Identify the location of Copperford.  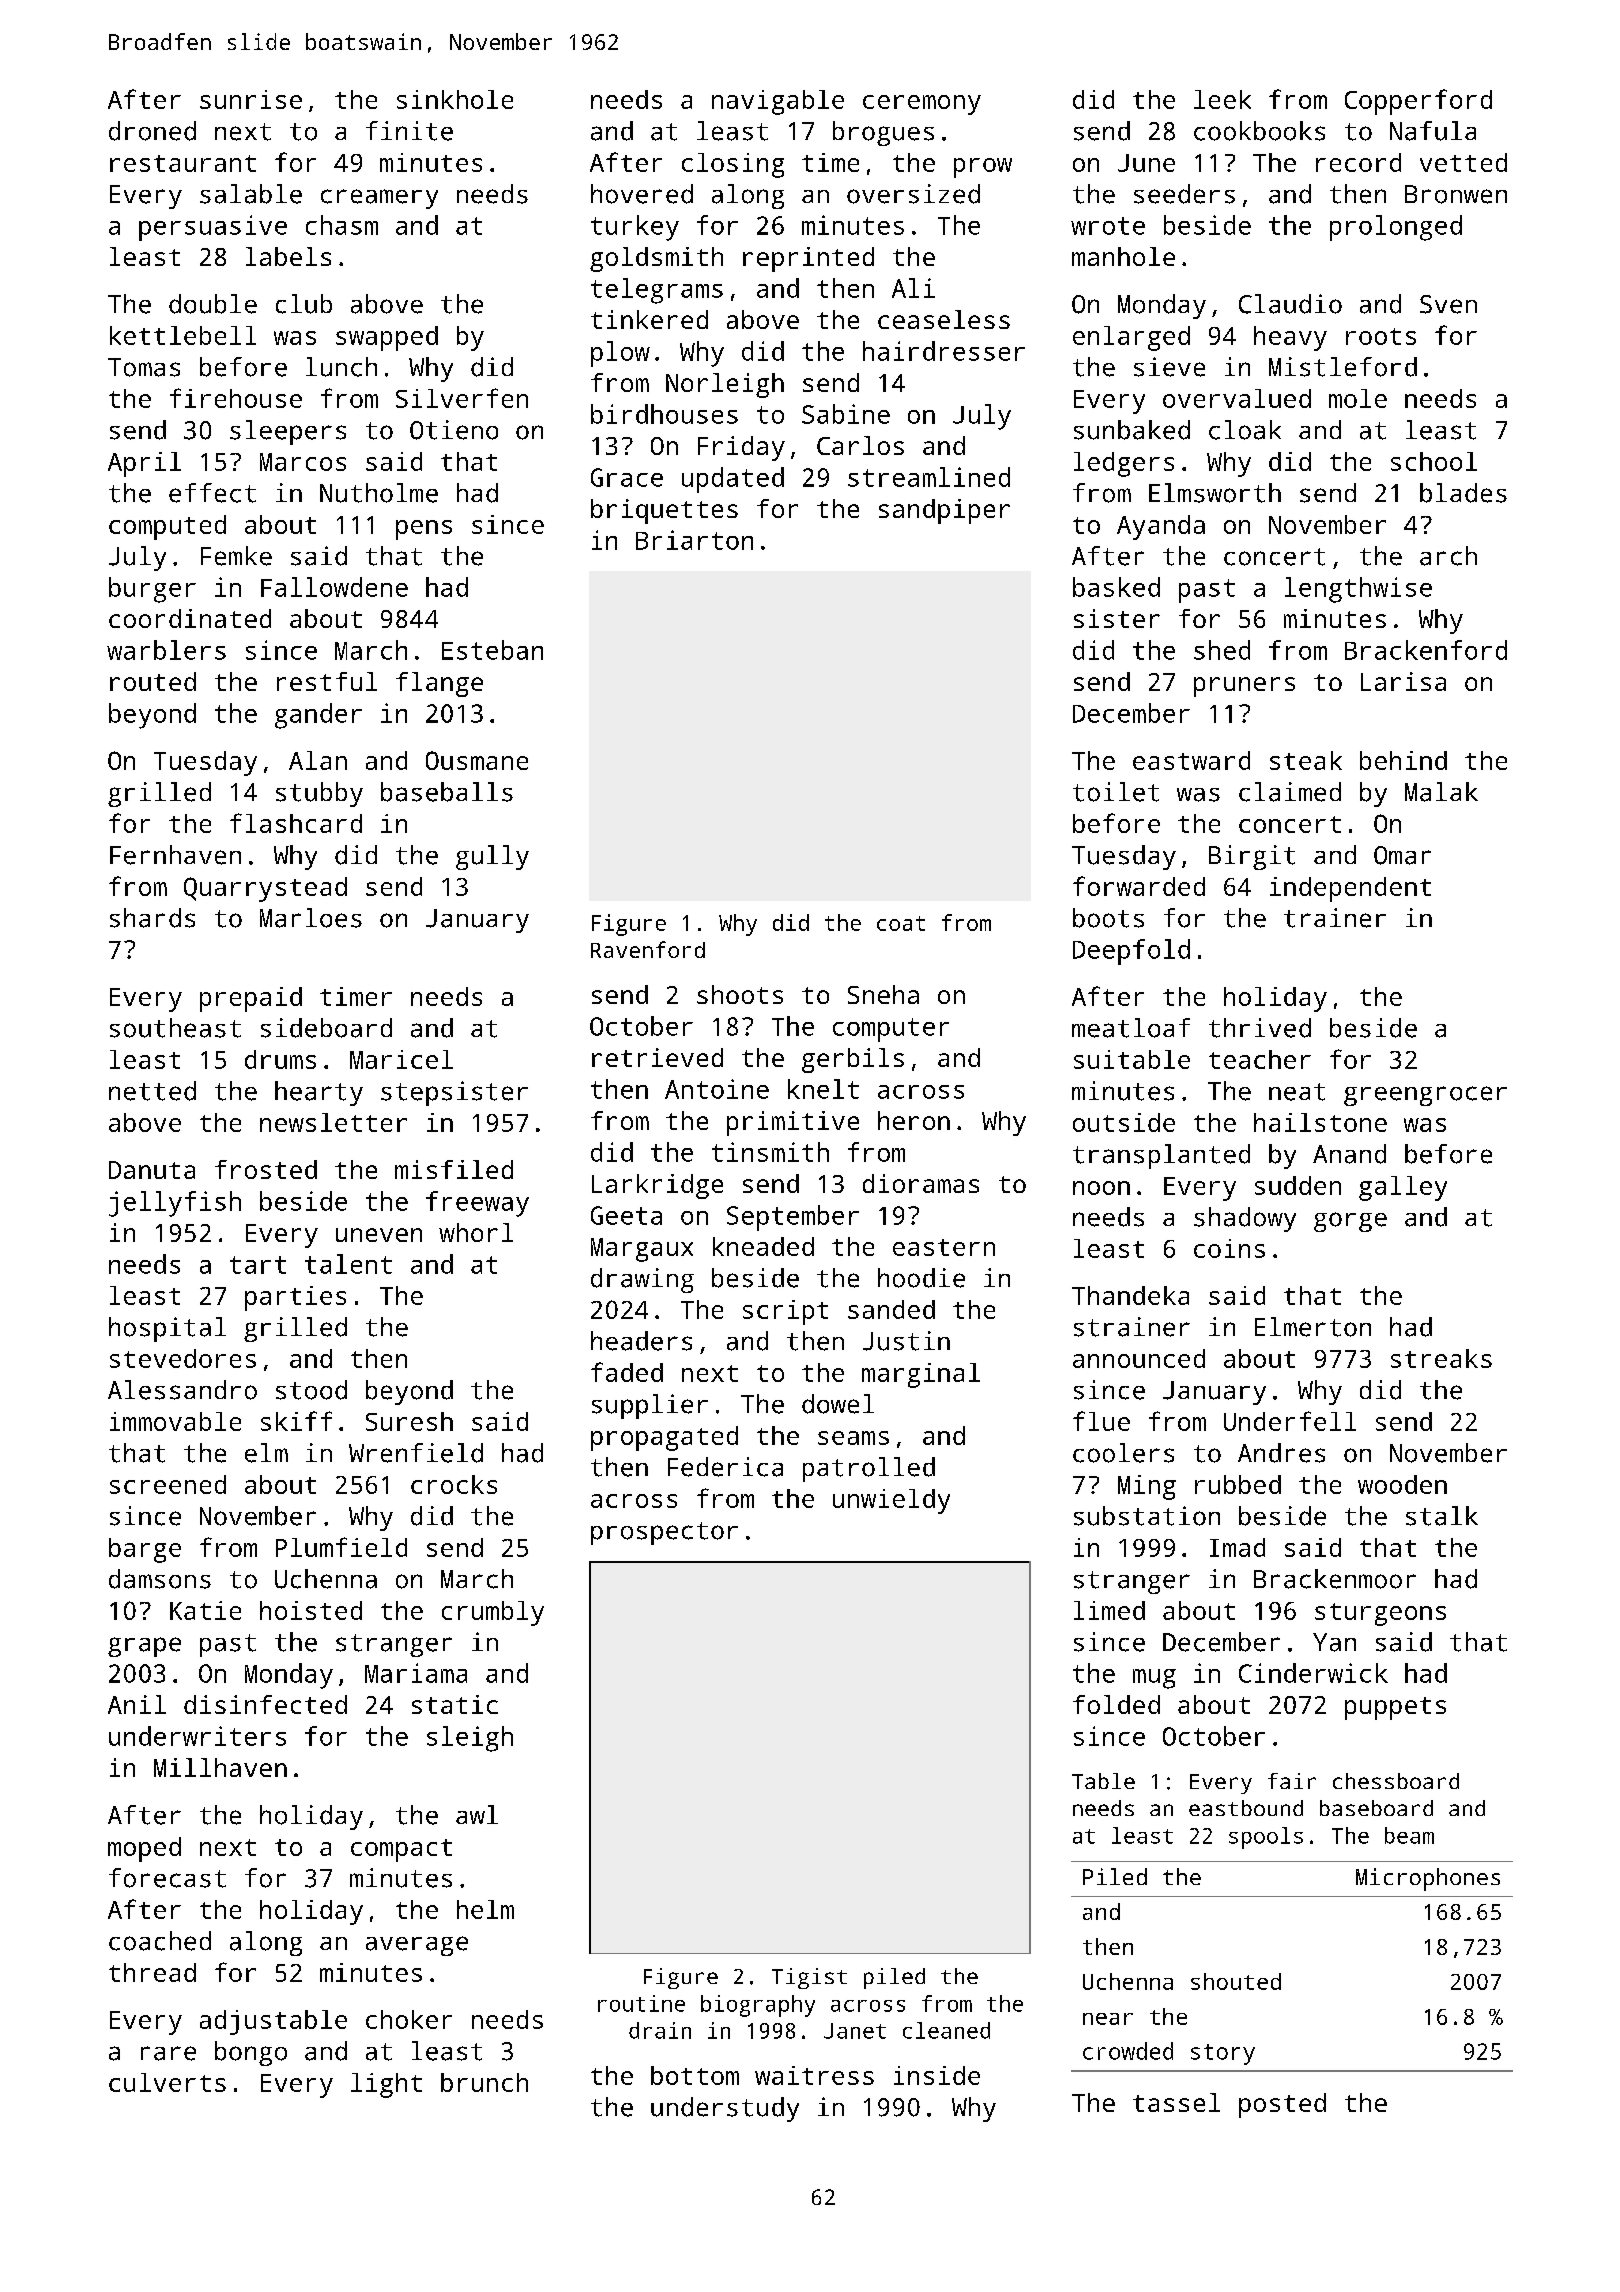
(1418, 102).
